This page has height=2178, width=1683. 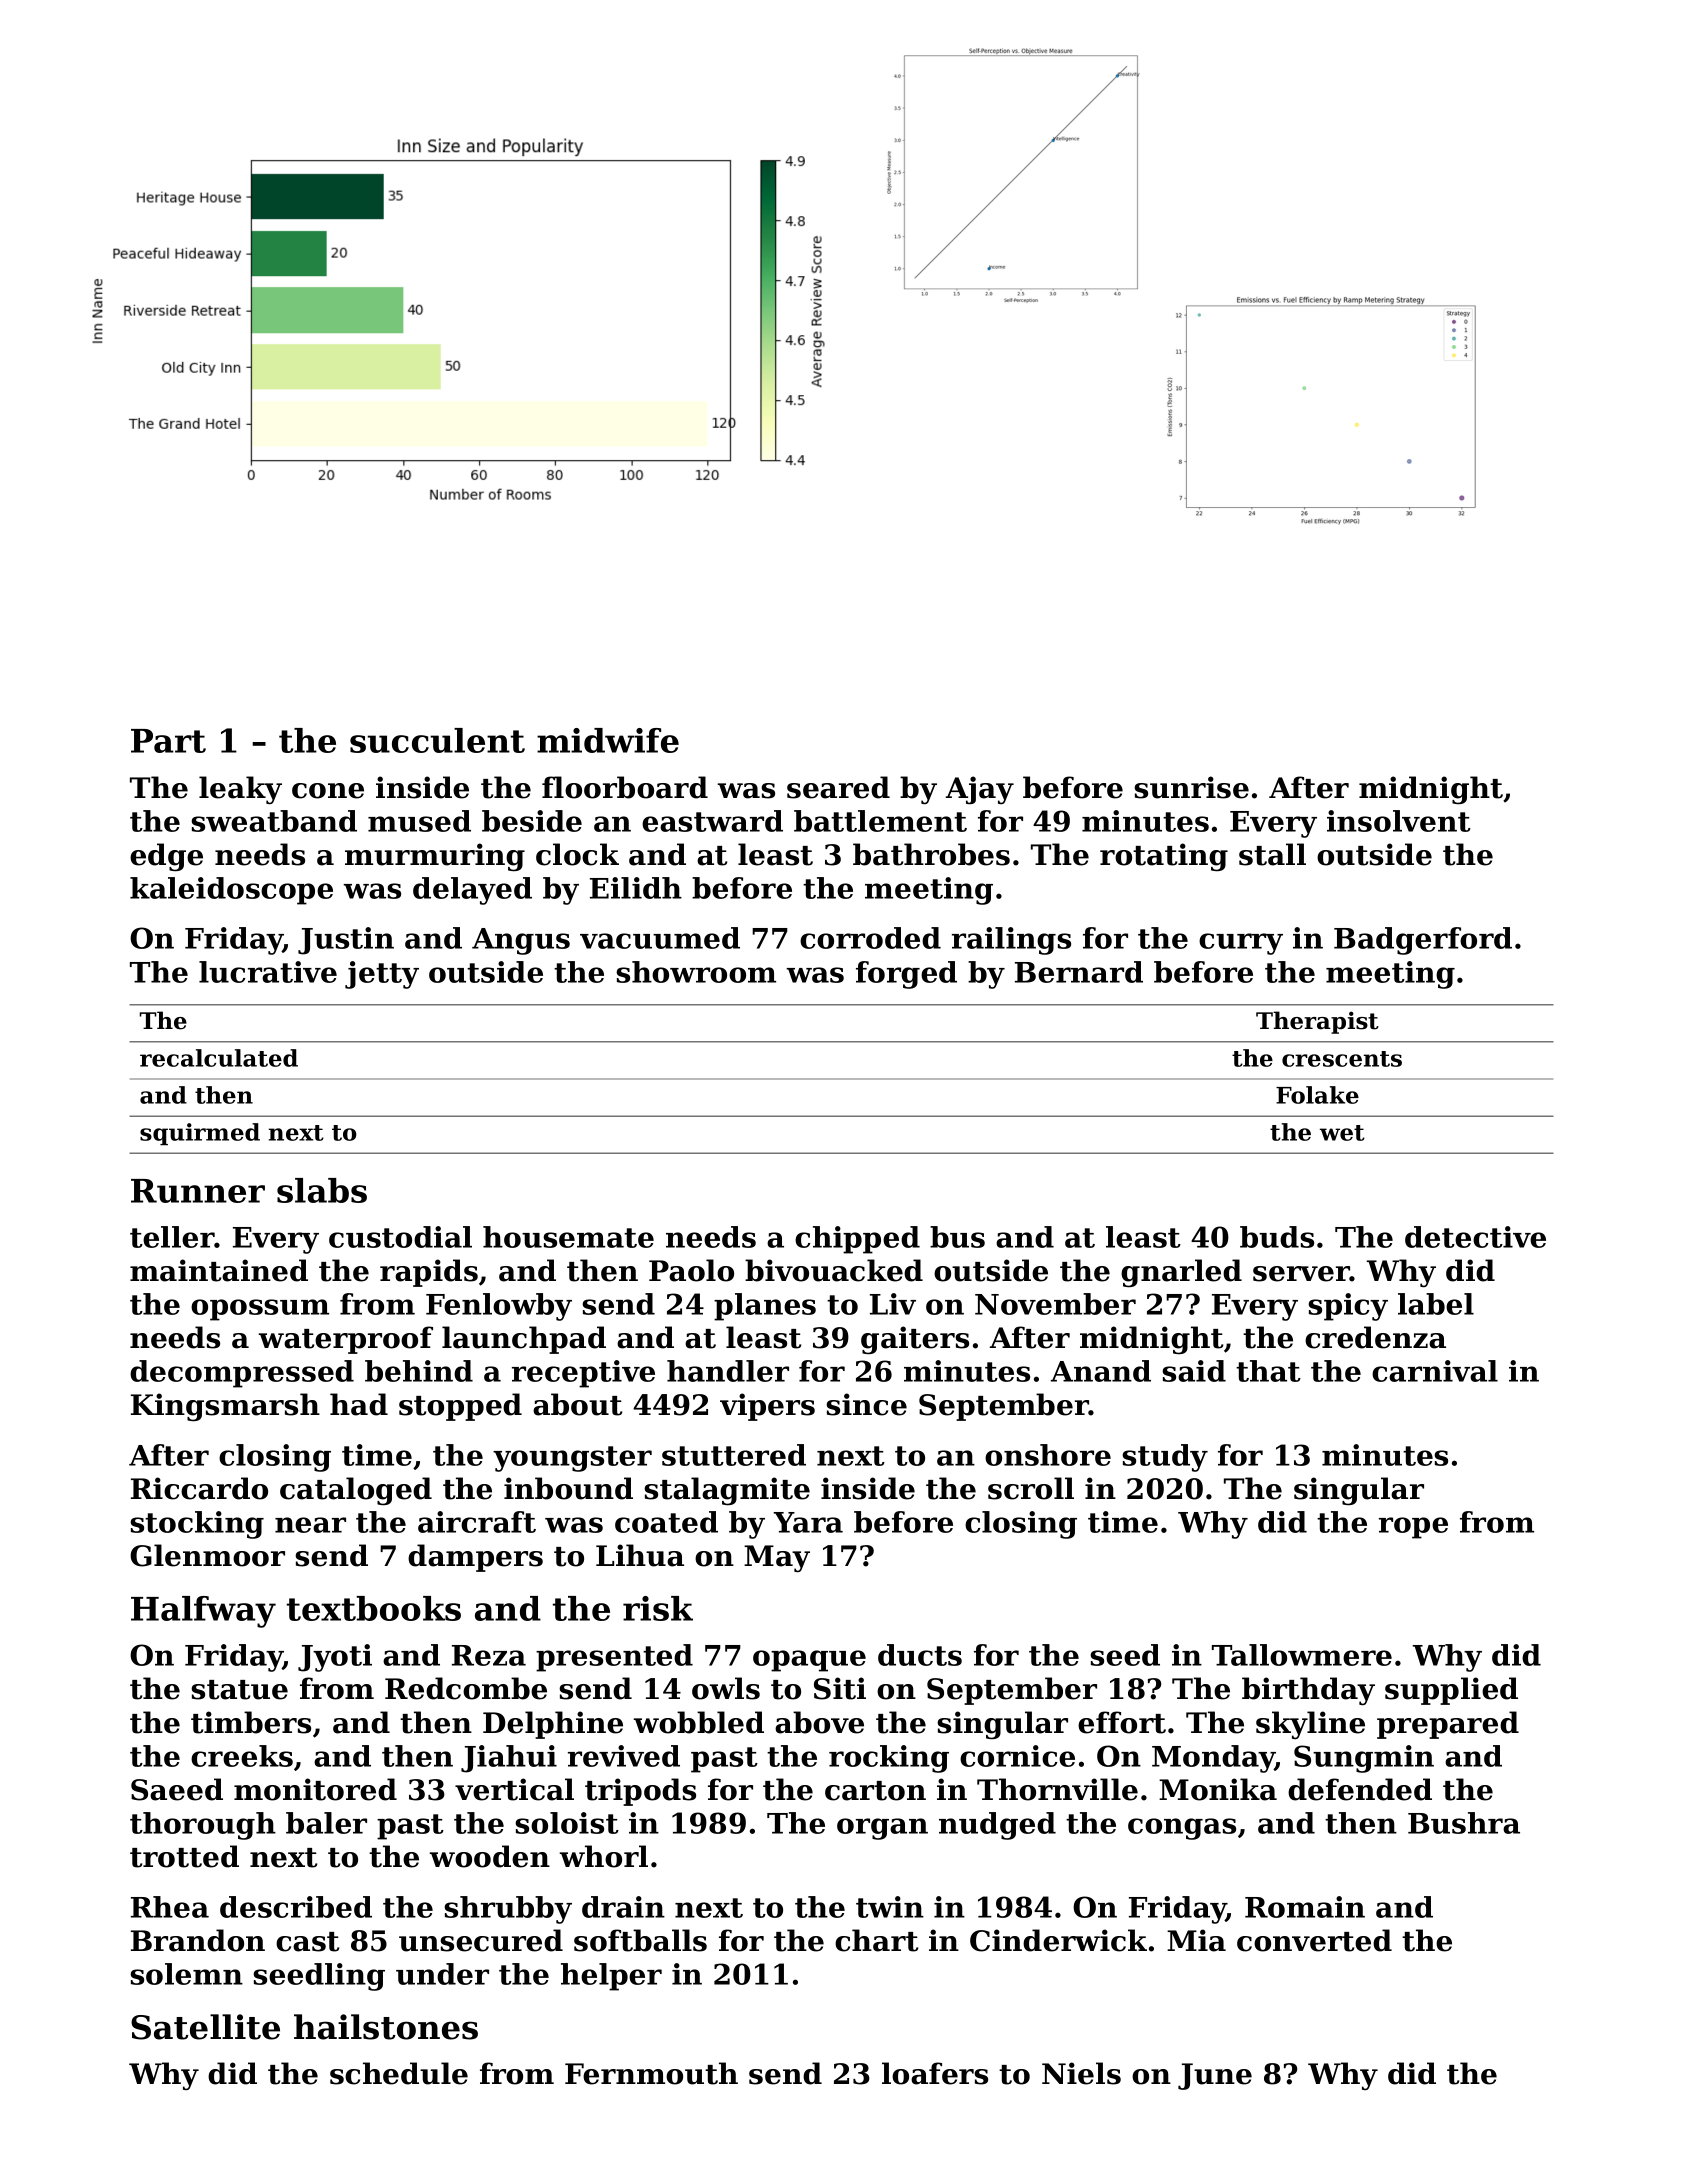 What do you see at coordinates (399, 2073) in the page?
I see `schedule` at bounding box center [399, 2073].
